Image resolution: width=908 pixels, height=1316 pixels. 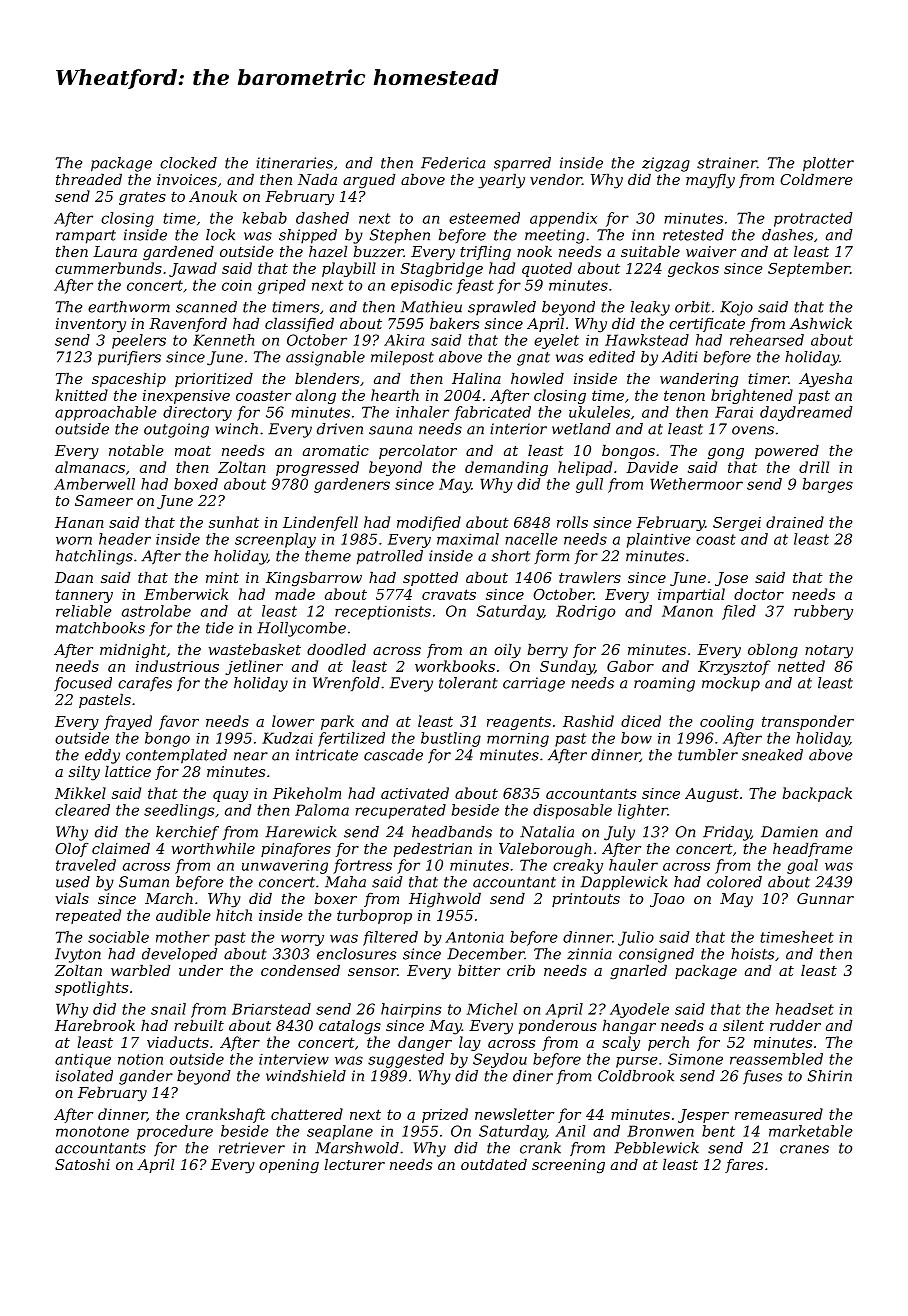 I want to click on opening, so click(x=289, y=1166).
